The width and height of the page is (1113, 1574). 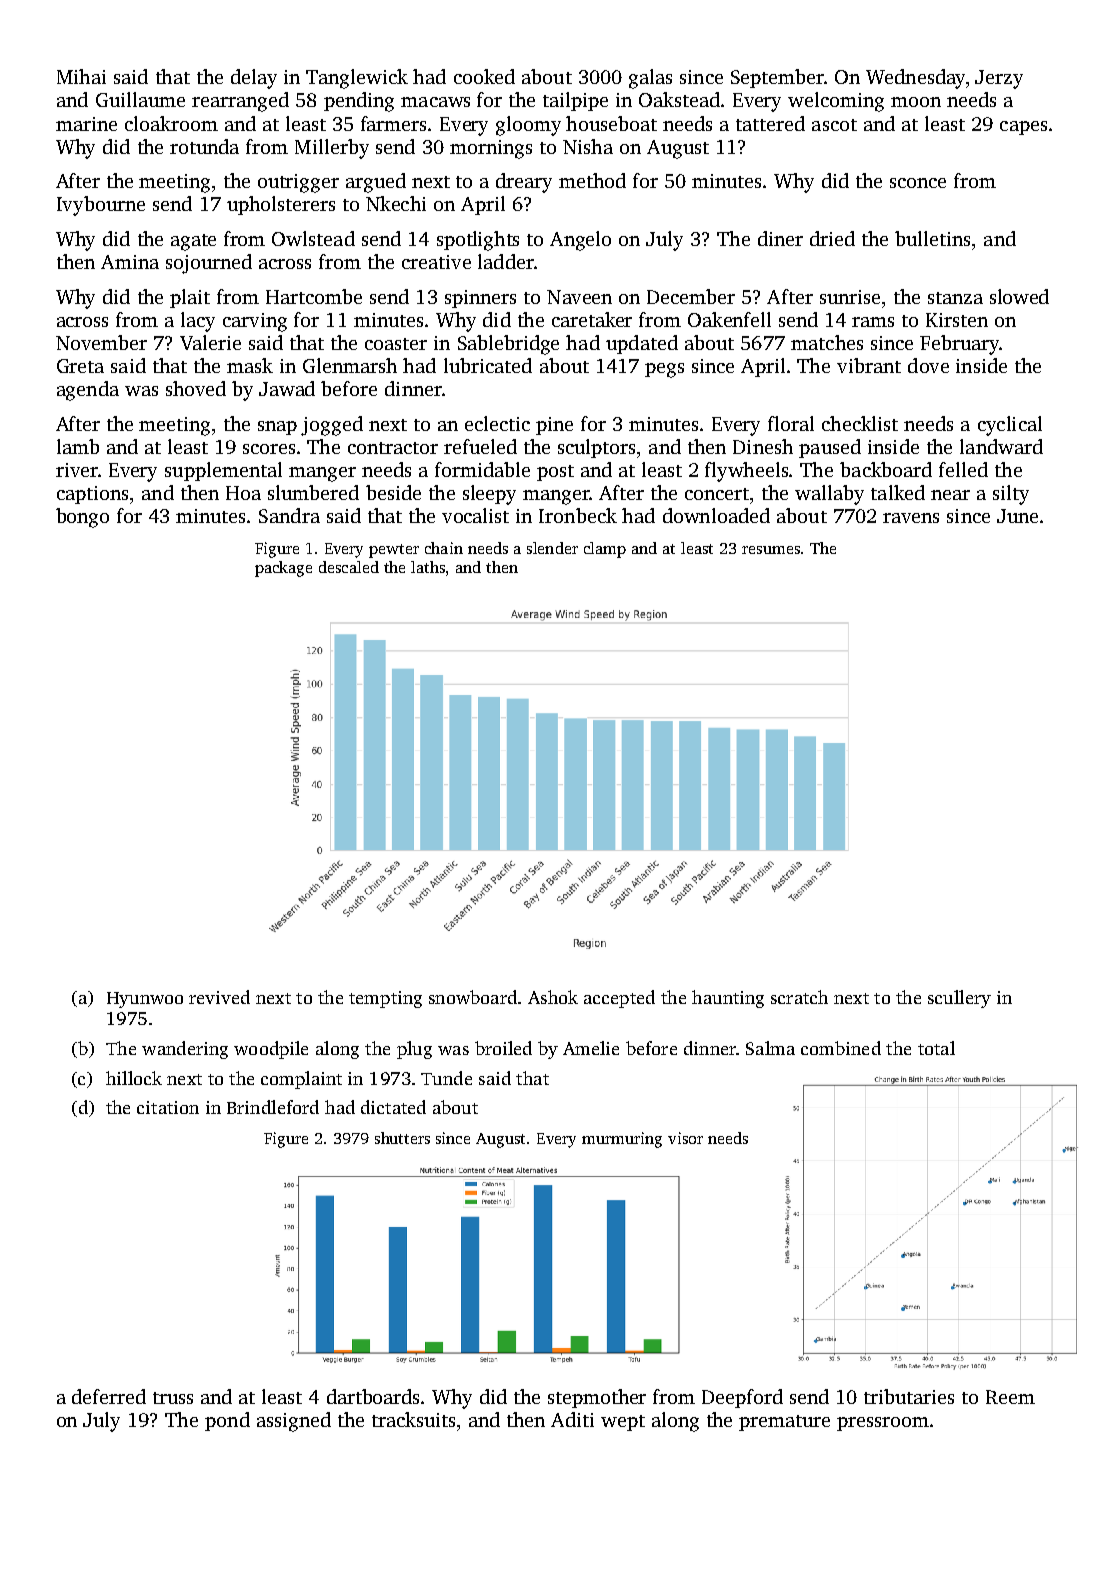 I want to click on cyclical, so click(x=1010, y=426).
